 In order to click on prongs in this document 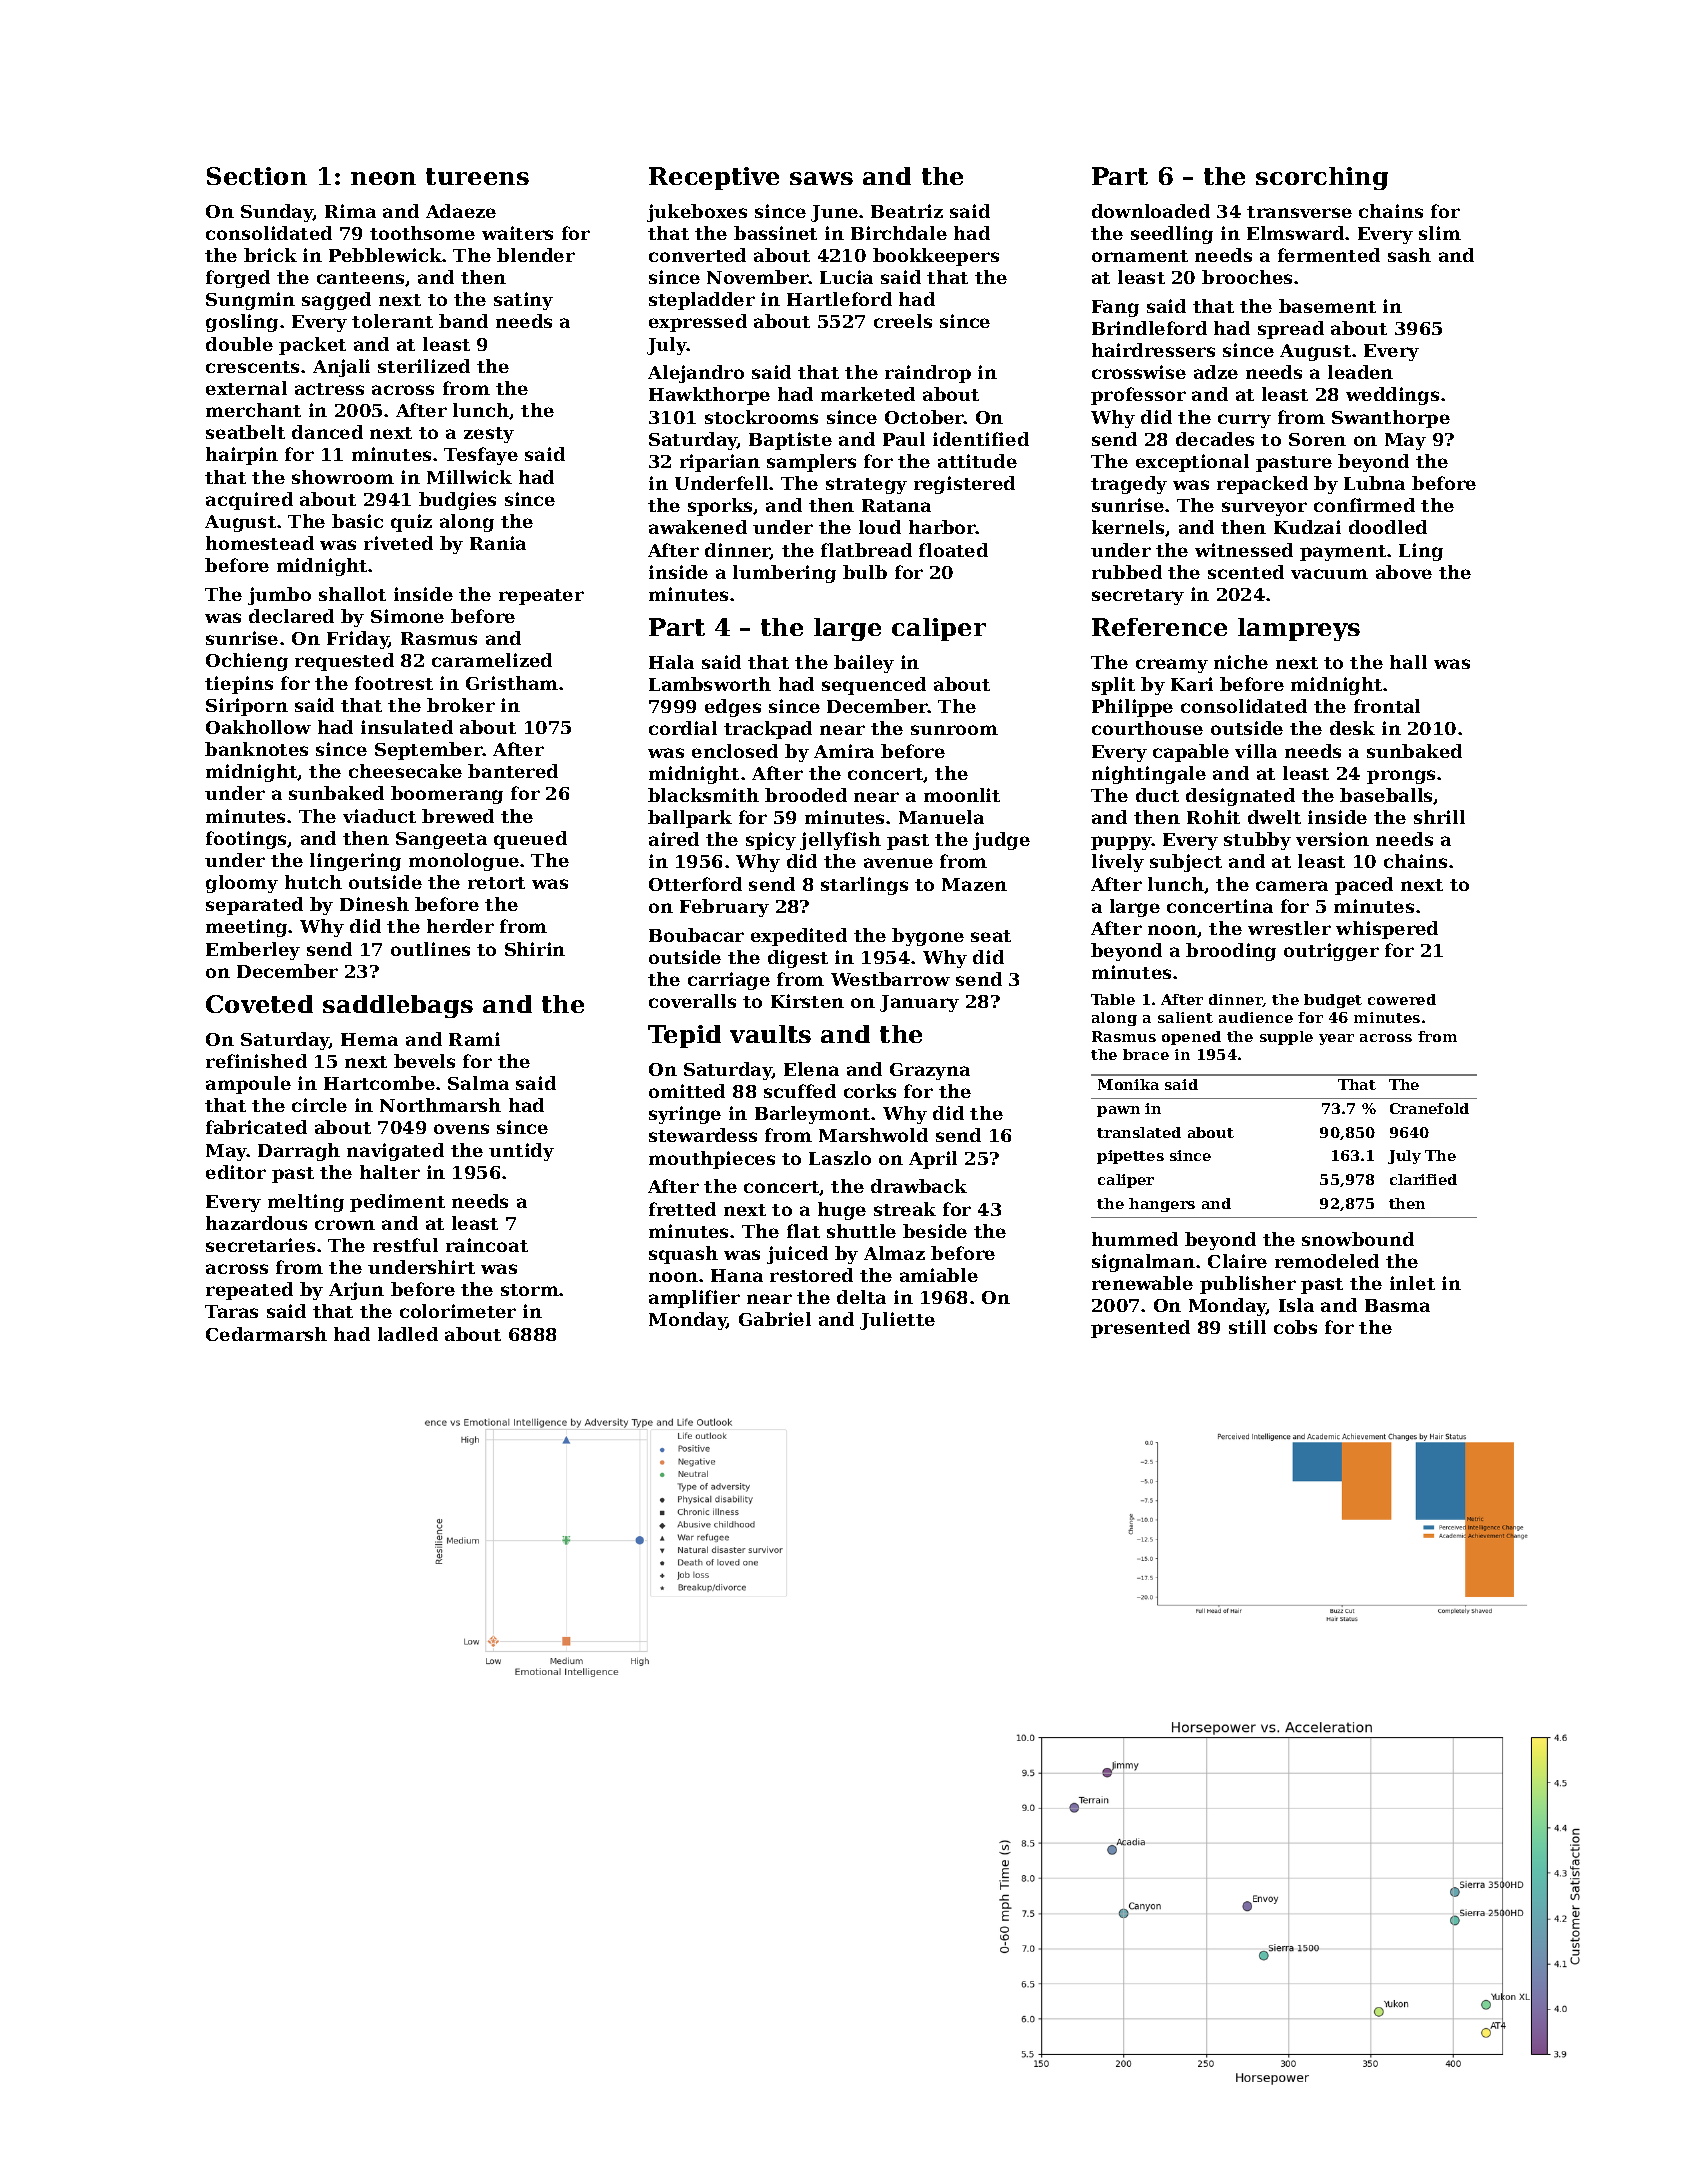, I will do `click(1401, 777)`.
